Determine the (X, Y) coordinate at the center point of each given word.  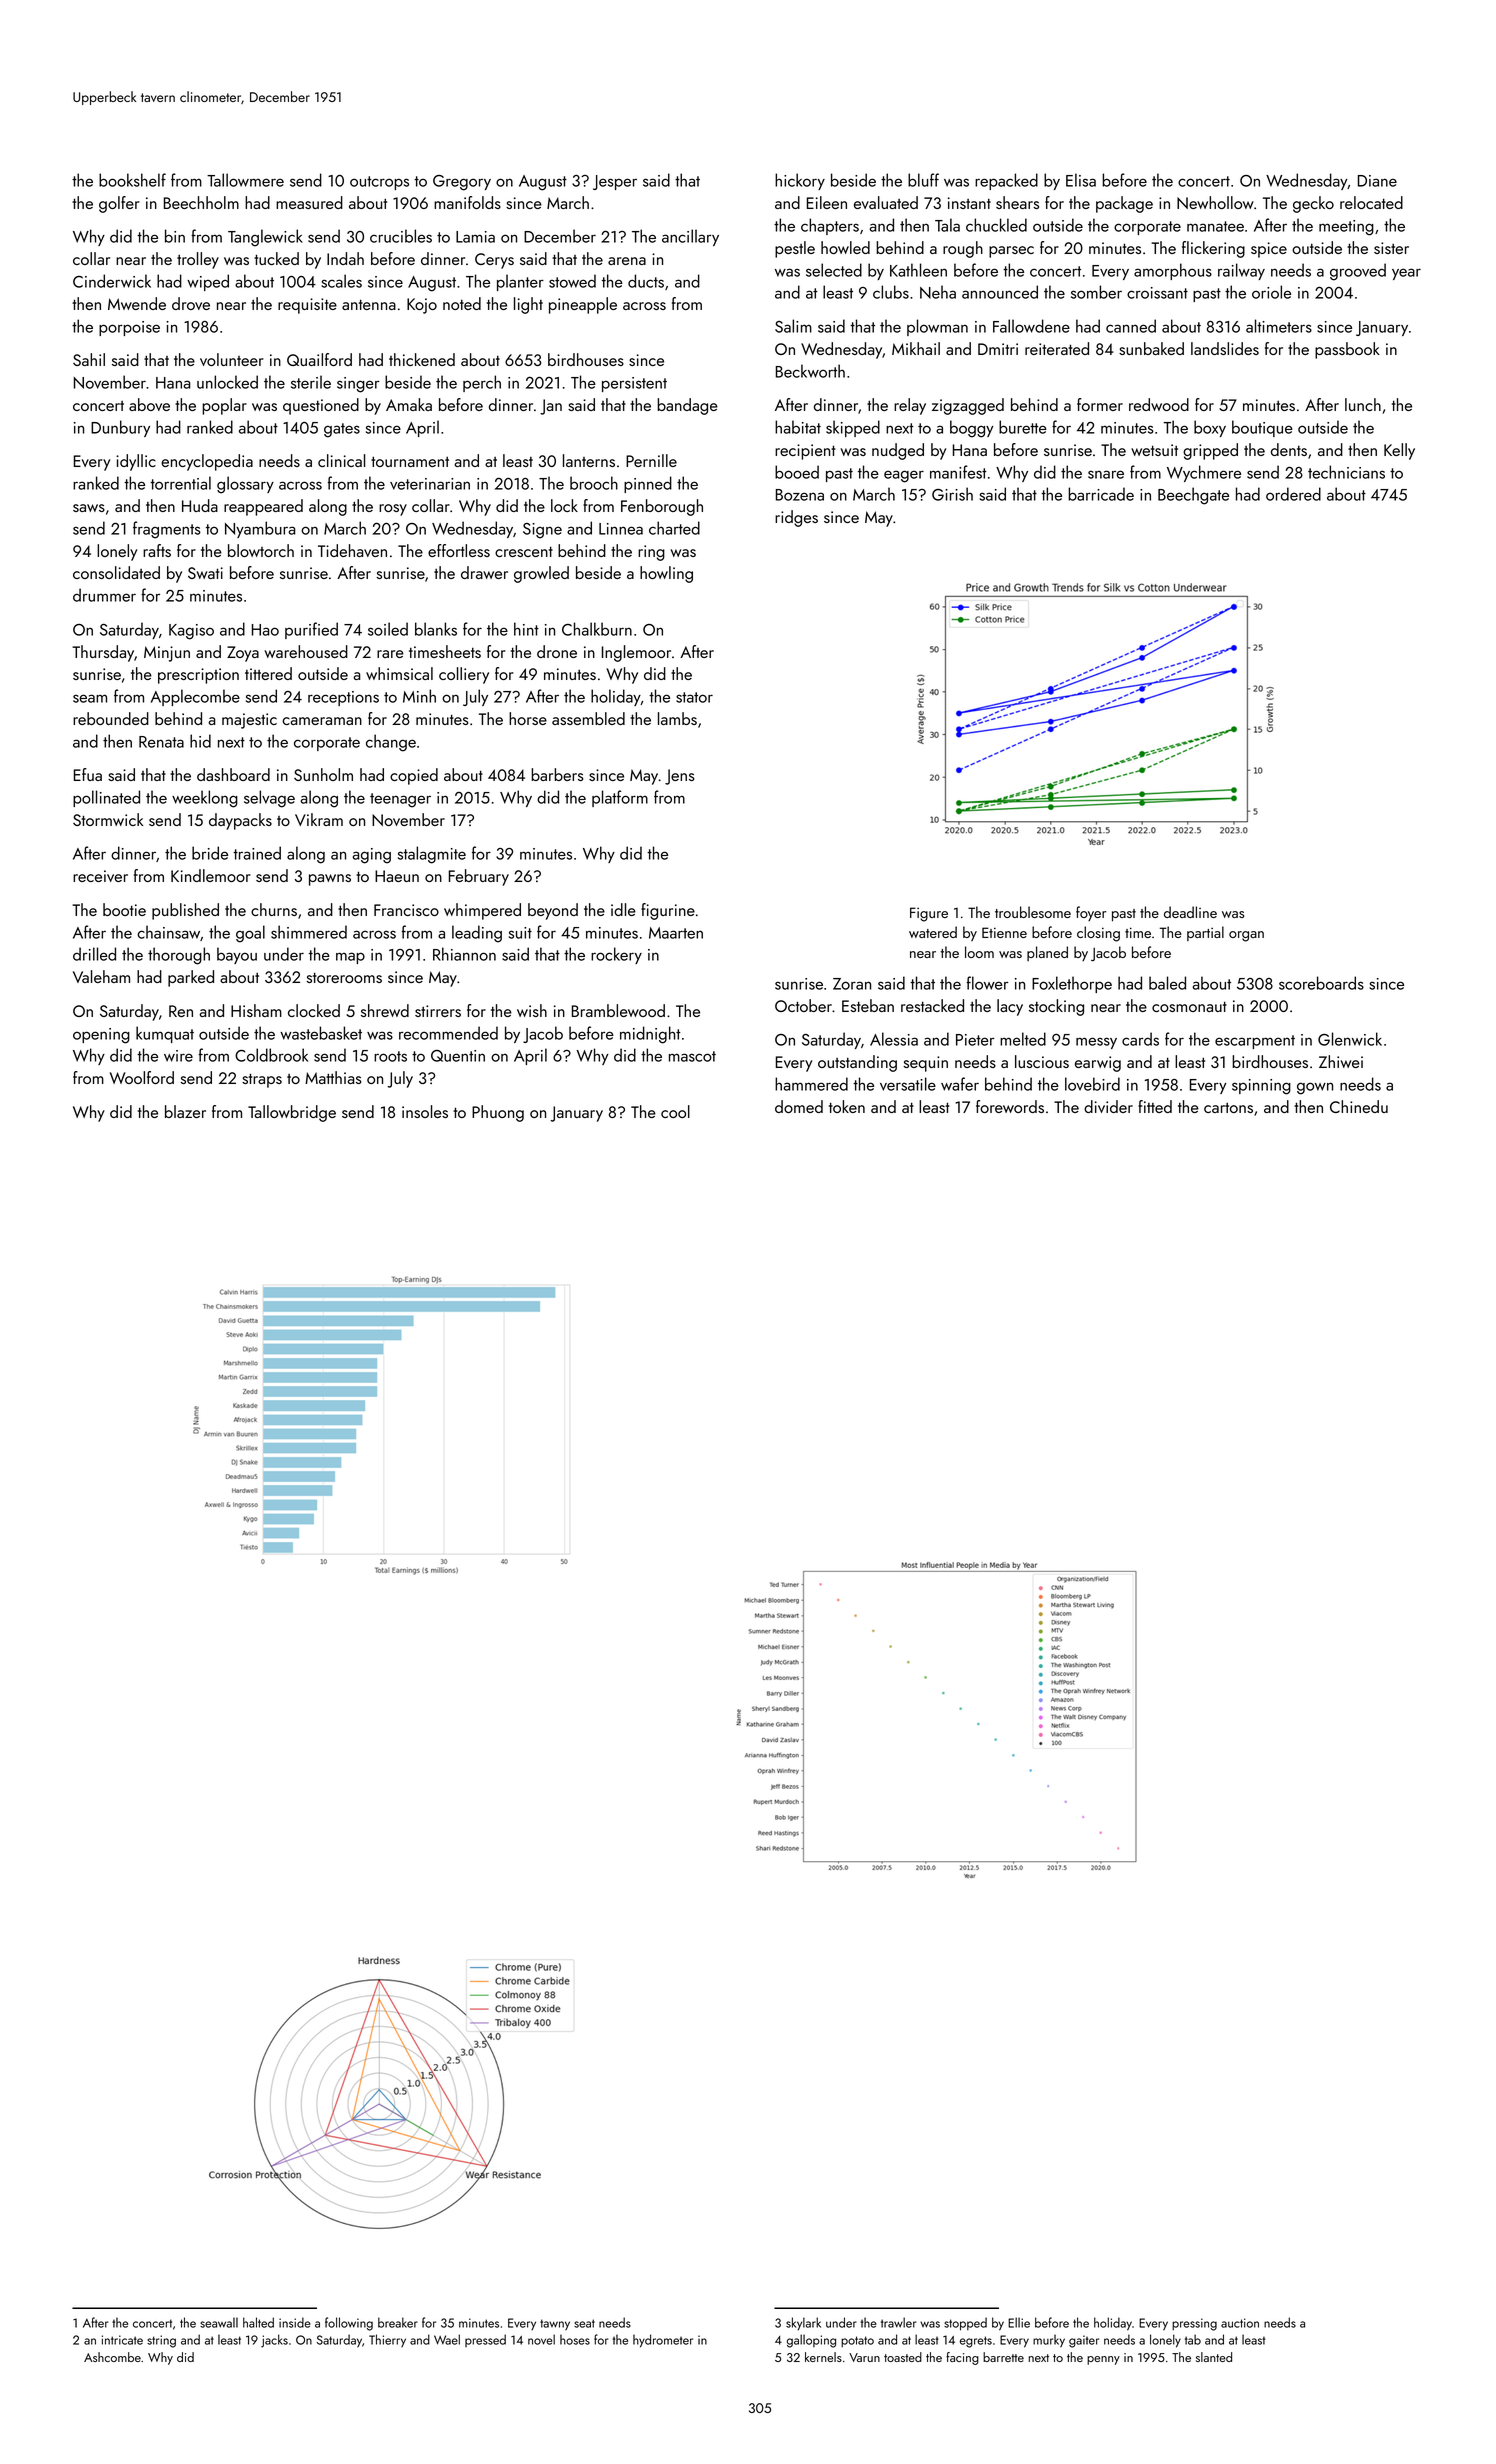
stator (694, 697)
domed (799, 1106)
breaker (398, 2322)
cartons (1228, 1108)
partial (1205, 933)
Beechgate (1193, 496)
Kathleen (918, 270)
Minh (419, 696)
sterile (311, 382)
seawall (219, 2322)
